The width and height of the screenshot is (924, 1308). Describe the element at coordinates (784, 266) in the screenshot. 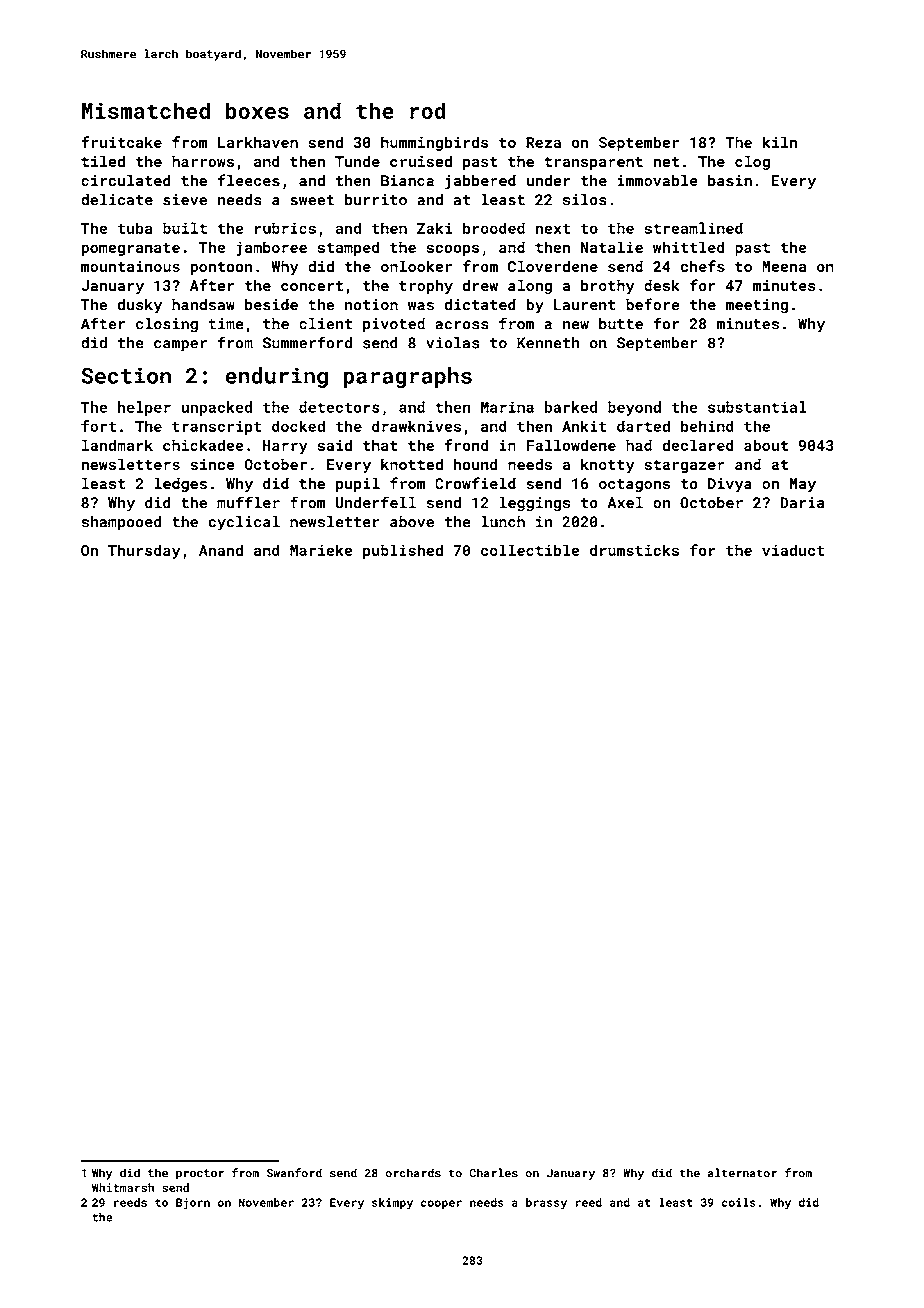

I see `Meena` at that location.
